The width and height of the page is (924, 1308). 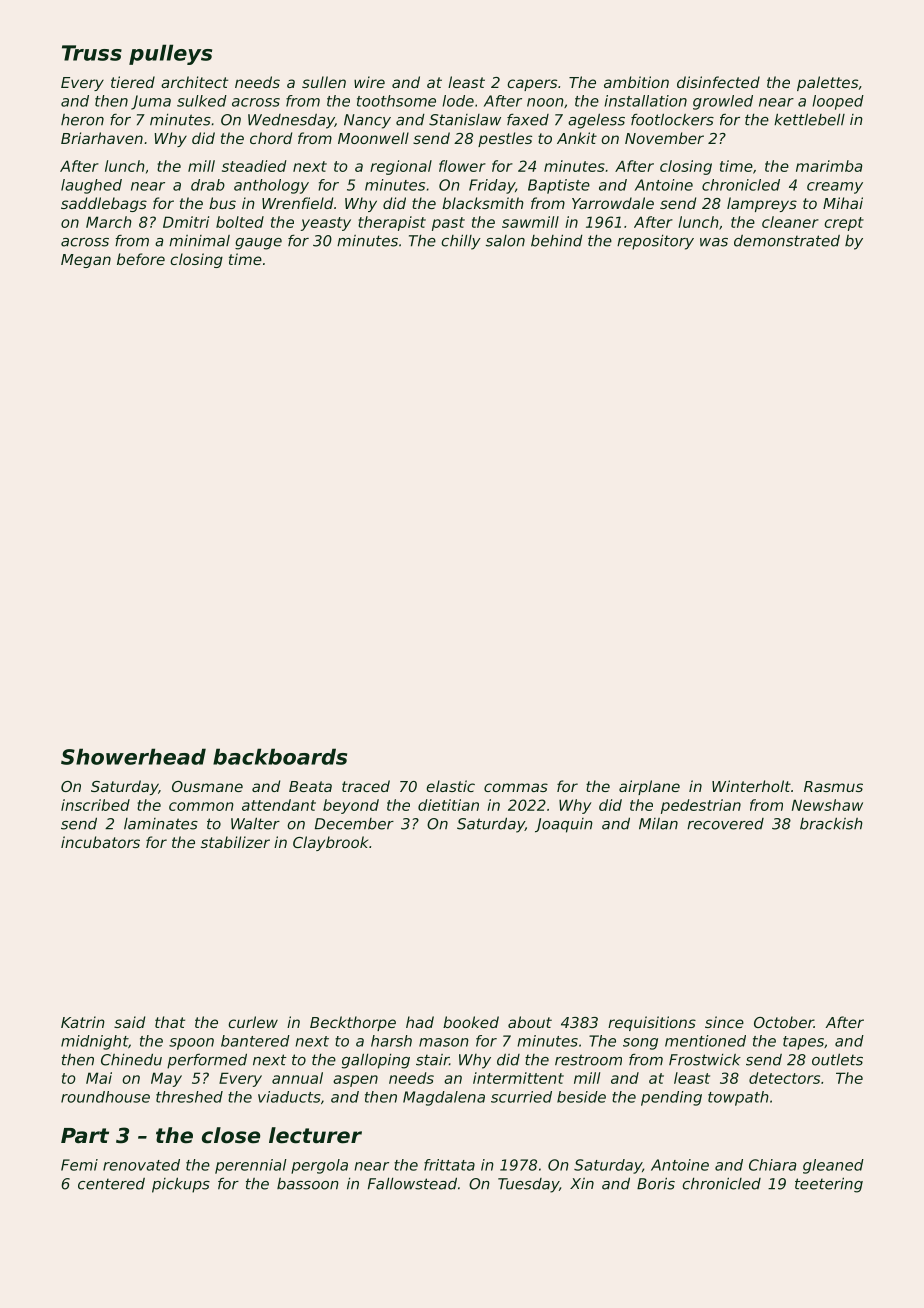 What do you see at coordinates (827, 83) in the page?
I see `palettes` at bounding box center [827, 83].
